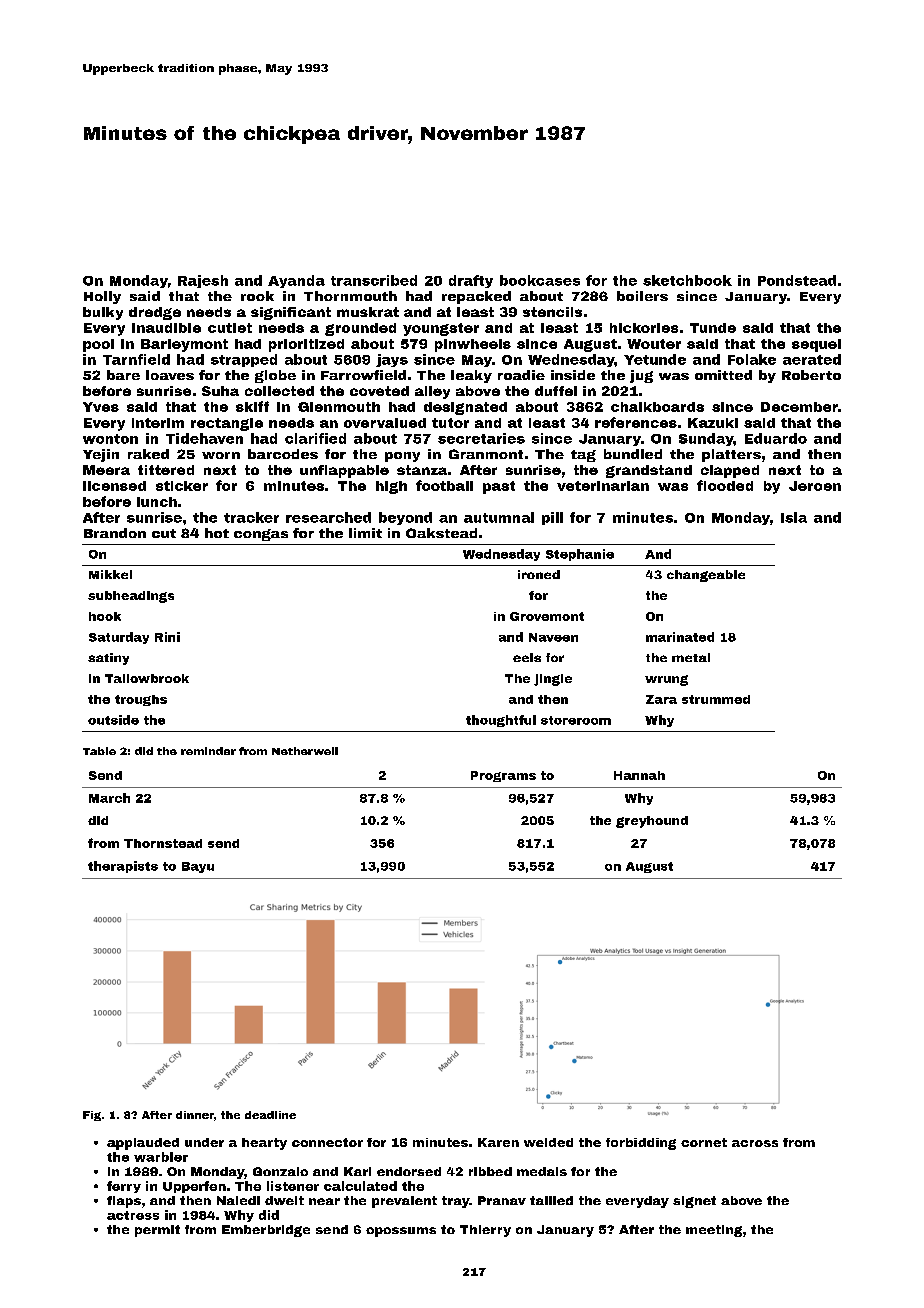 The image size is (924, 1308). I want to click on Hannah, so click(639, 775).
